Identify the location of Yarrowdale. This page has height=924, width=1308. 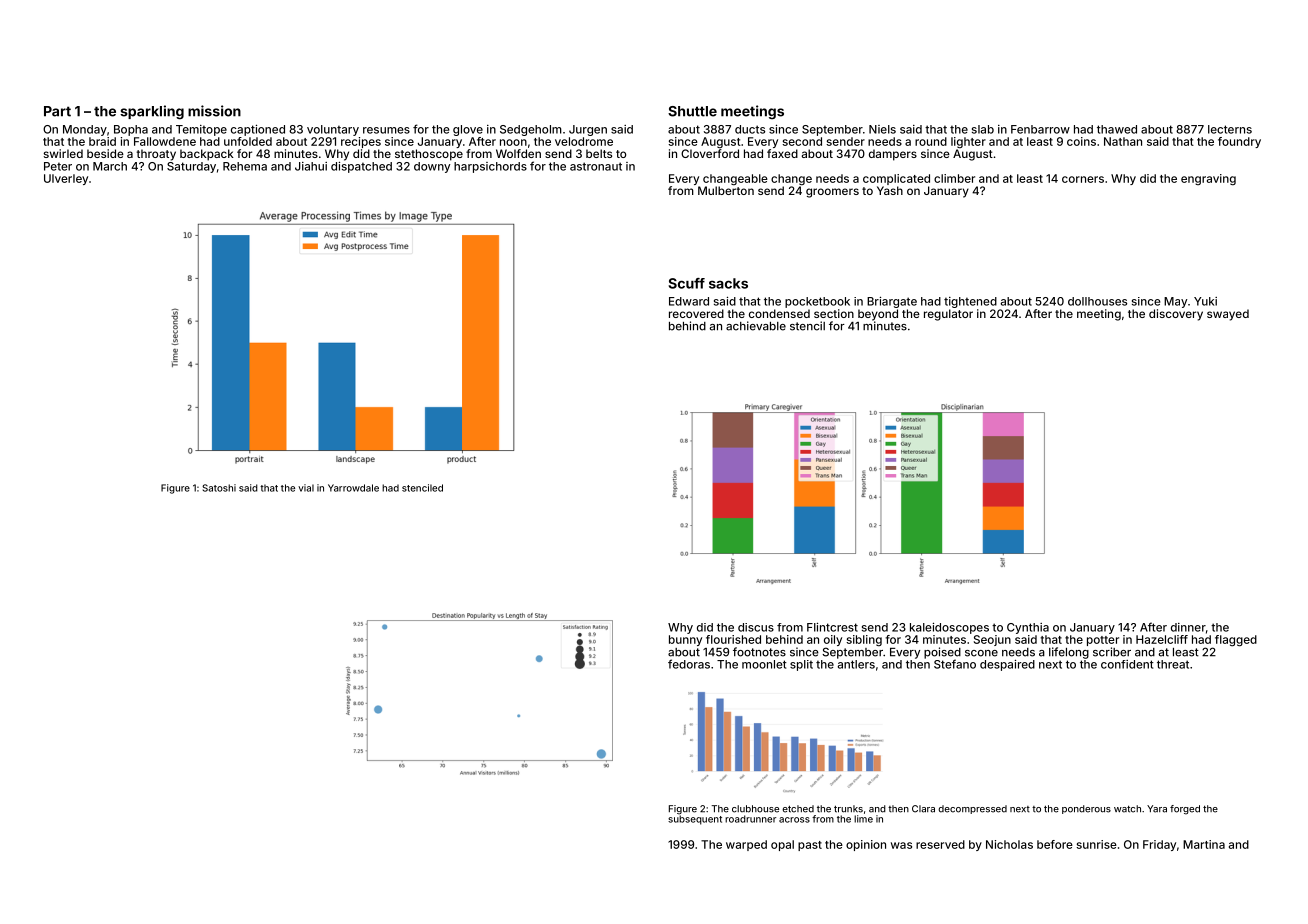
(353, 488).
